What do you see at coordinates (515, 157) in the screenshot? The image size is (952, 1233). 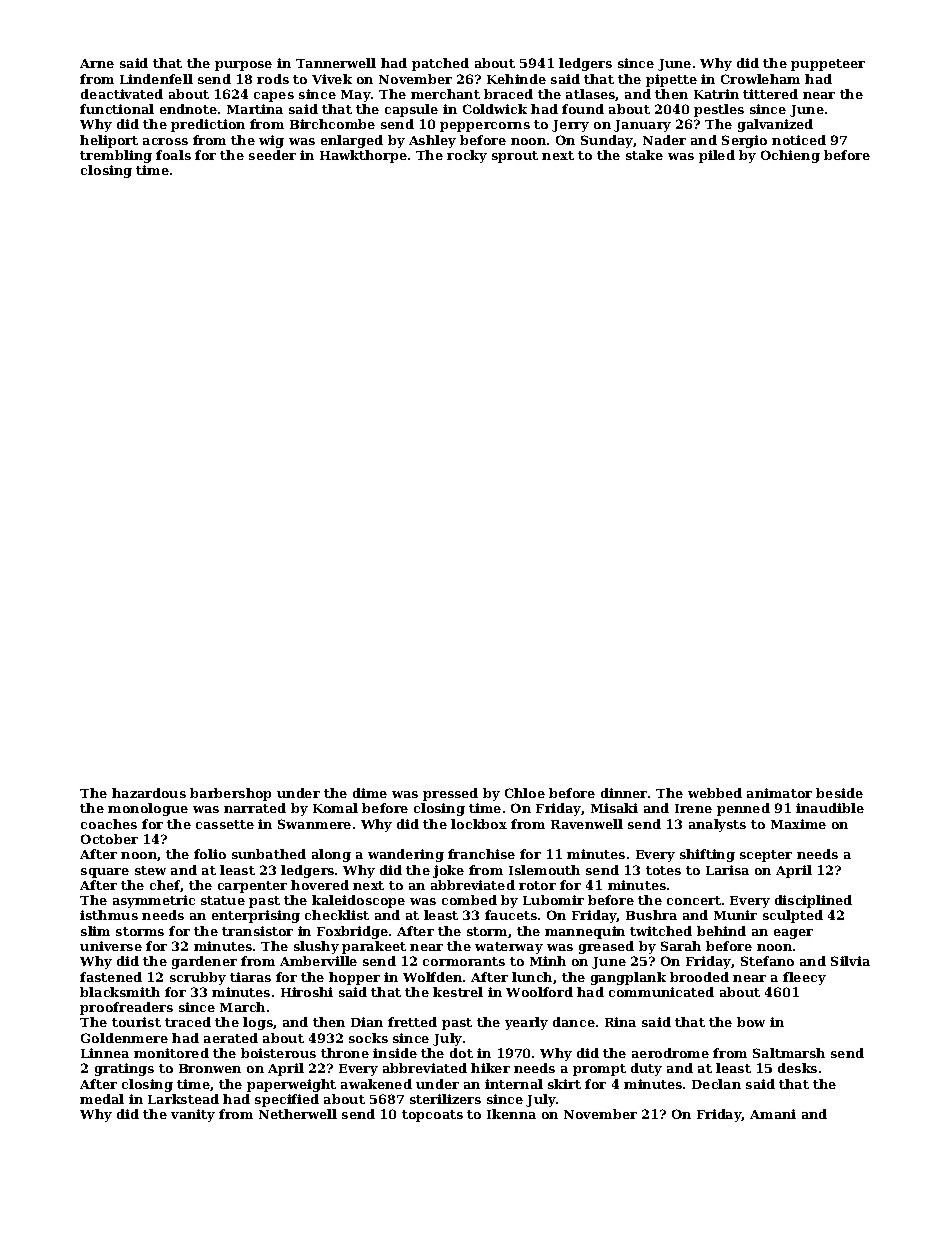 I see `sprout` at bounding box center [515, 157].
